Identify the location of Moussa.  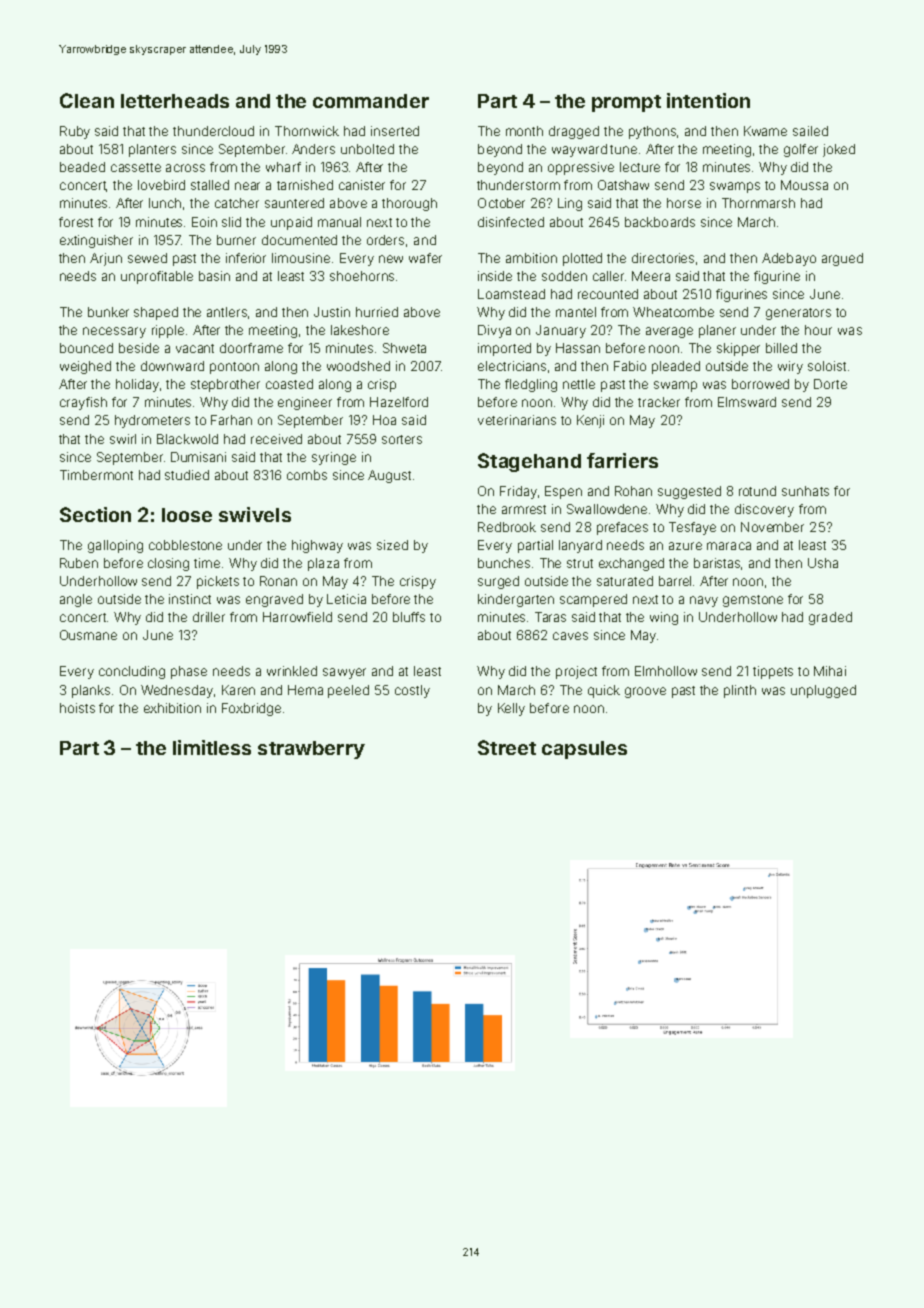
(804, 185).
